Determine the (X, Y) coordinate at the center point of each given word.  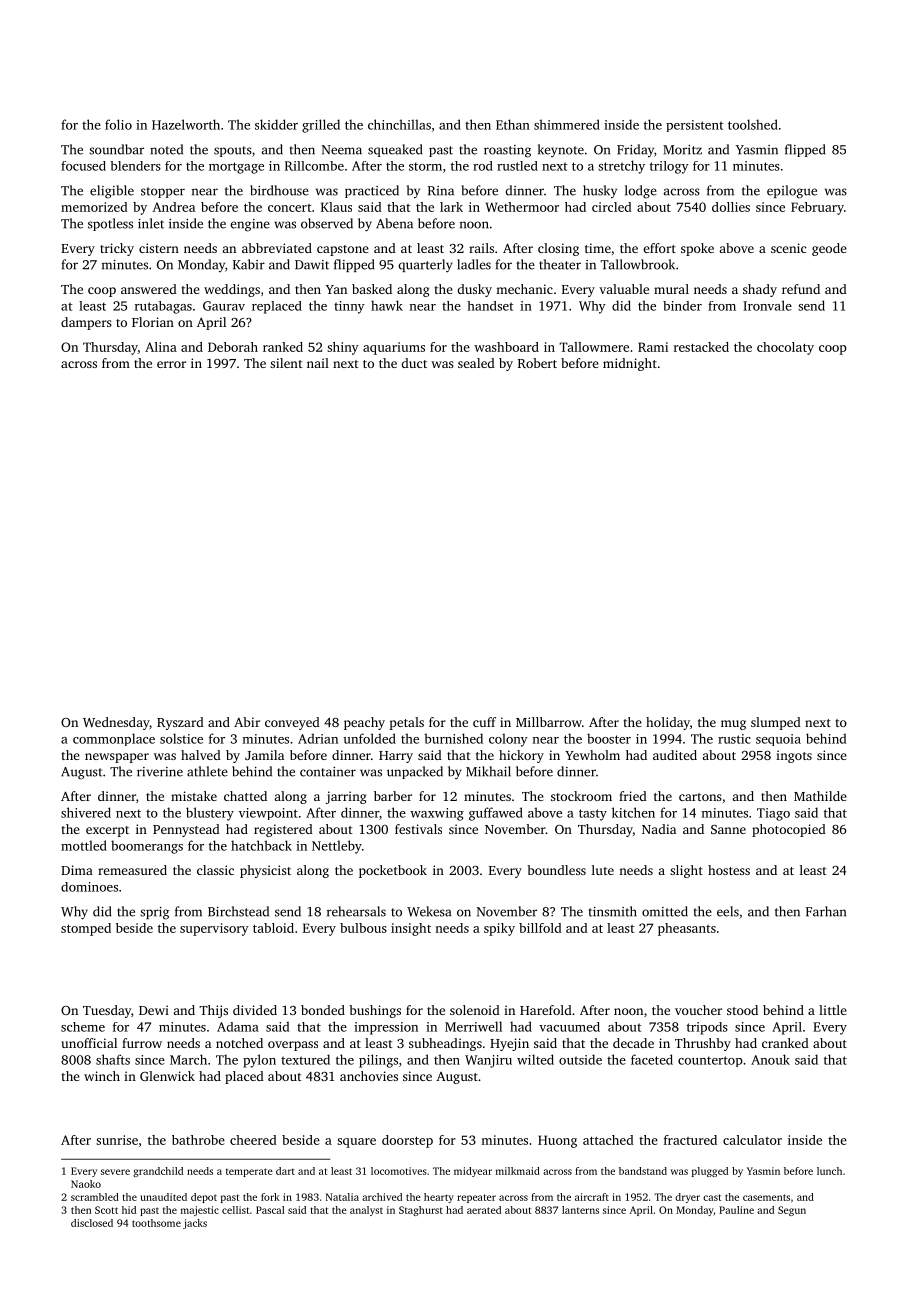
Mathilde (820, 796)
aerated (484, 1210)
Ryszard (180, 723)
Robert (537, 363)
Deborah (233, 347)
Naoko (86, 1184)
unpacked (415, 772)
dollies (731, 207)
